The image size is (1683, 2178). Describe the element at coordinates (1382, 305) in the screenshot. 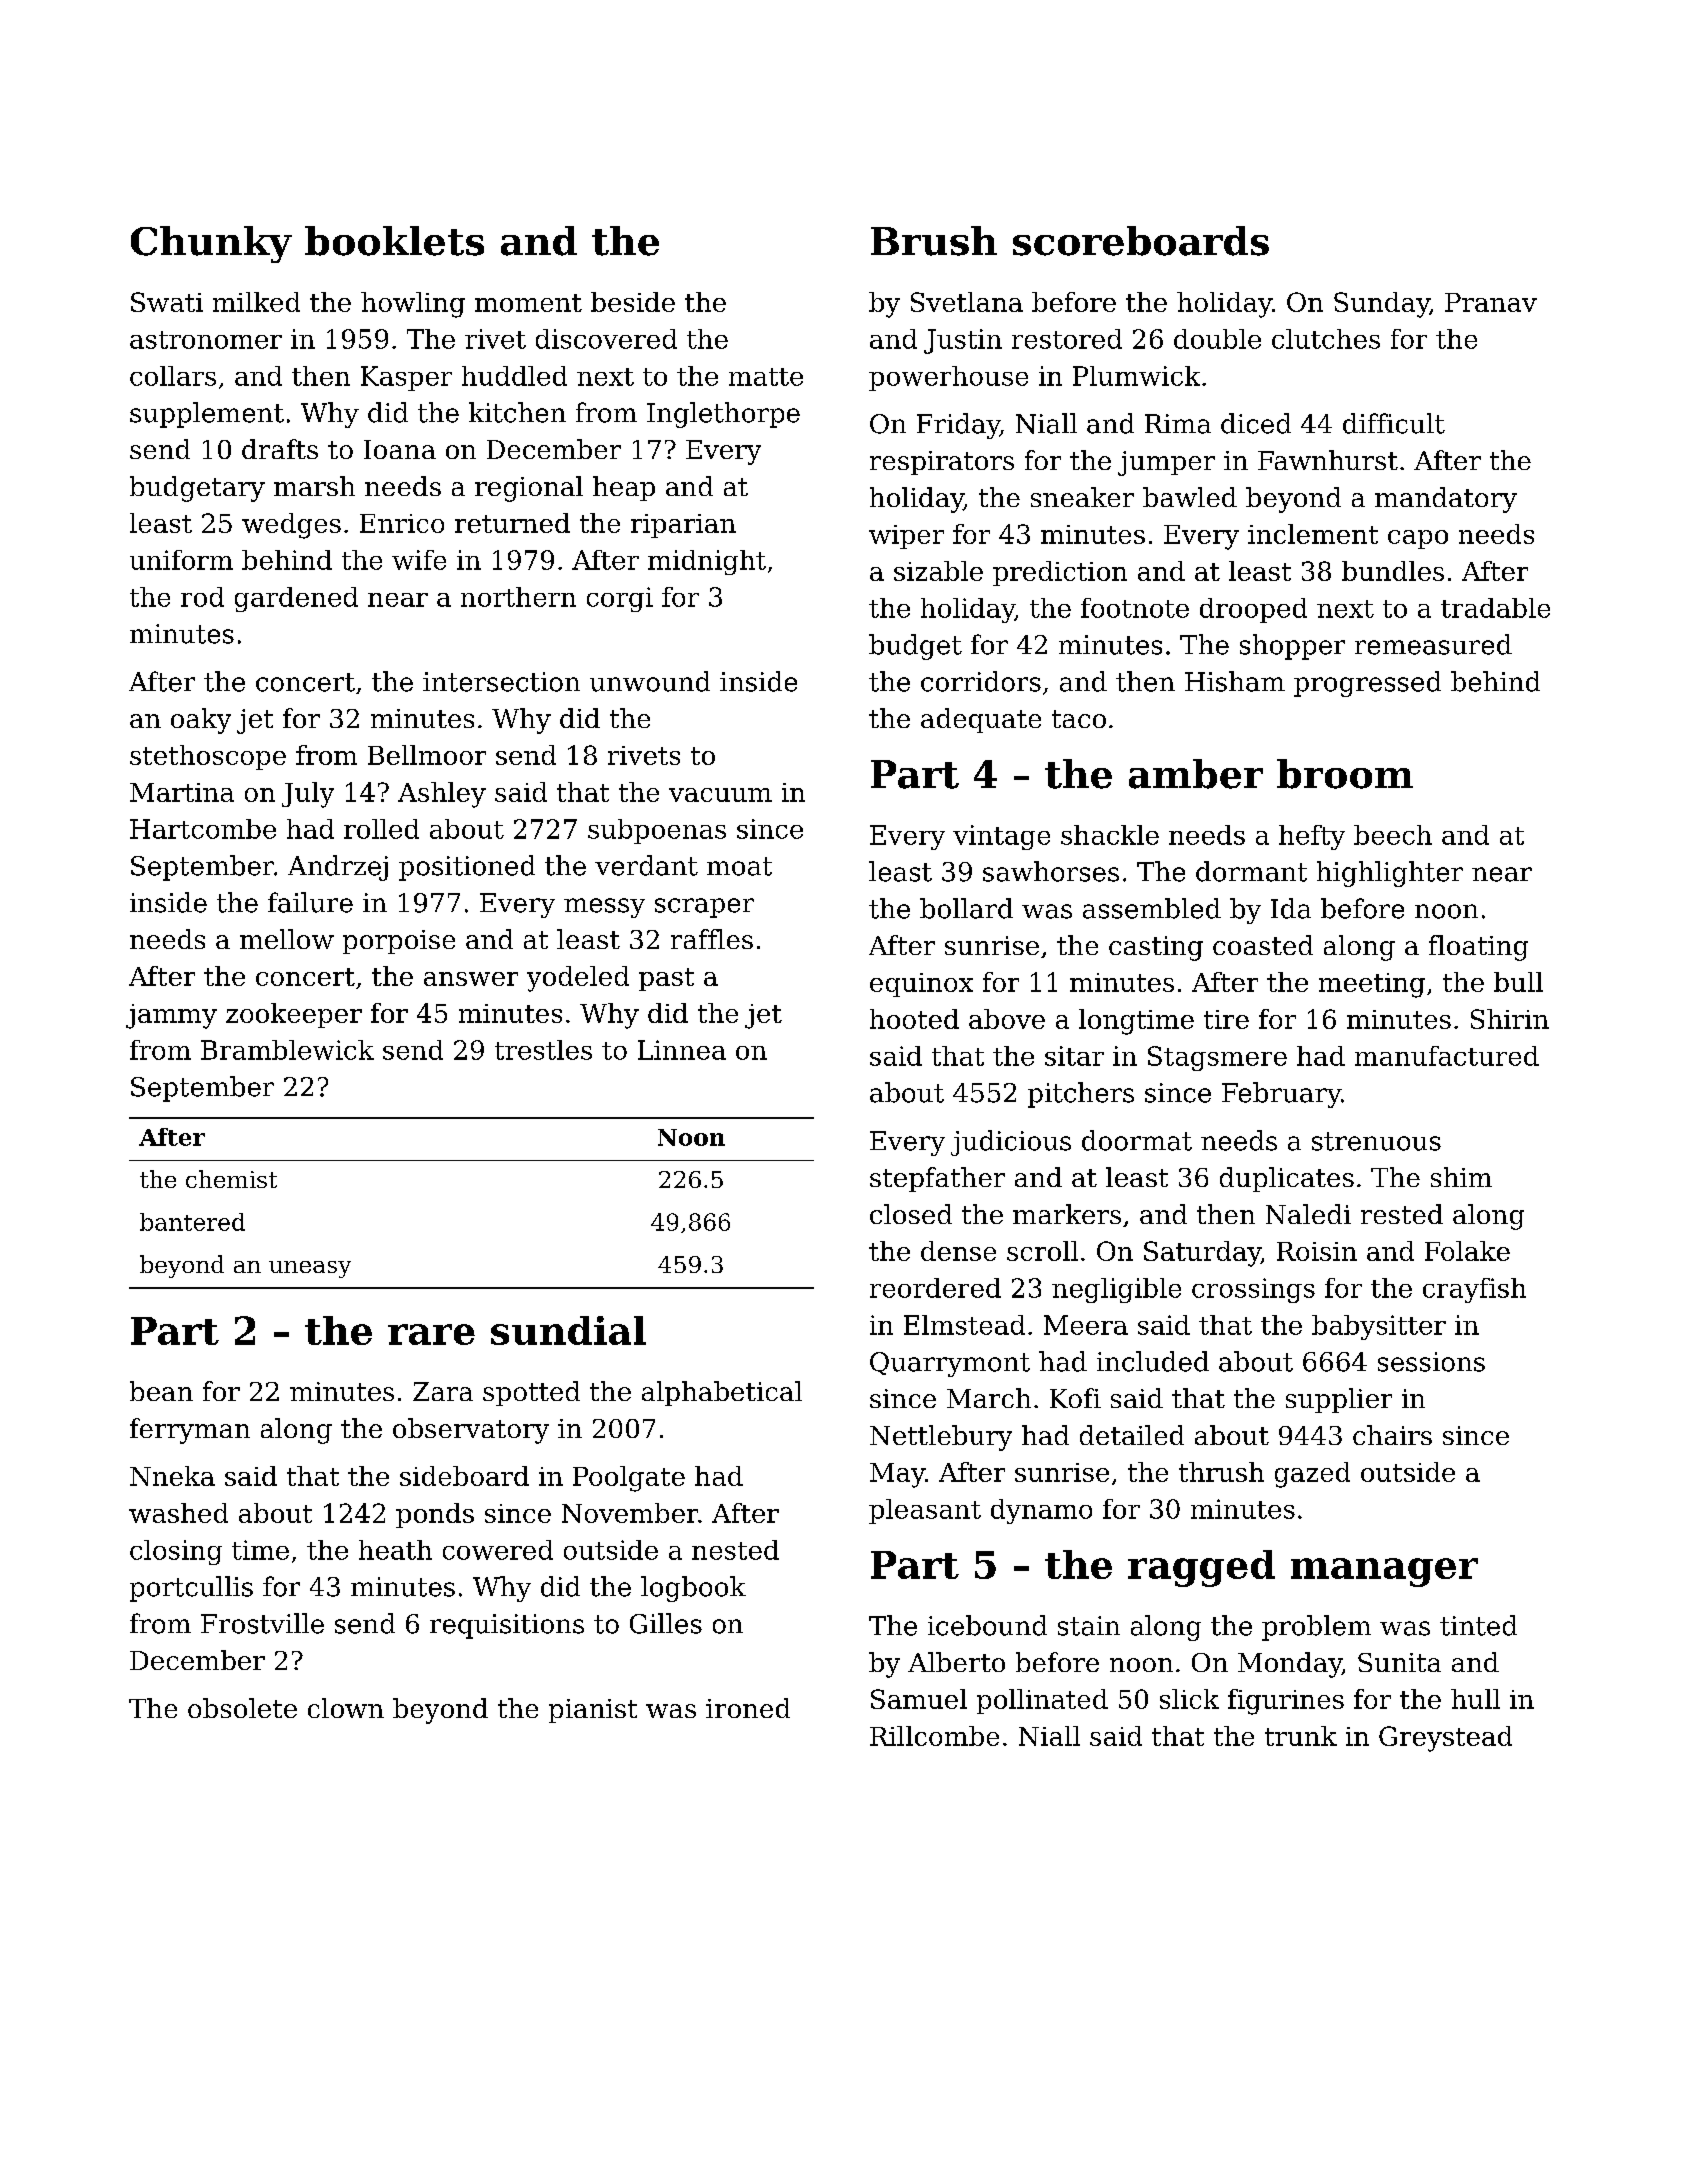

I see `Sunday` at that location.
